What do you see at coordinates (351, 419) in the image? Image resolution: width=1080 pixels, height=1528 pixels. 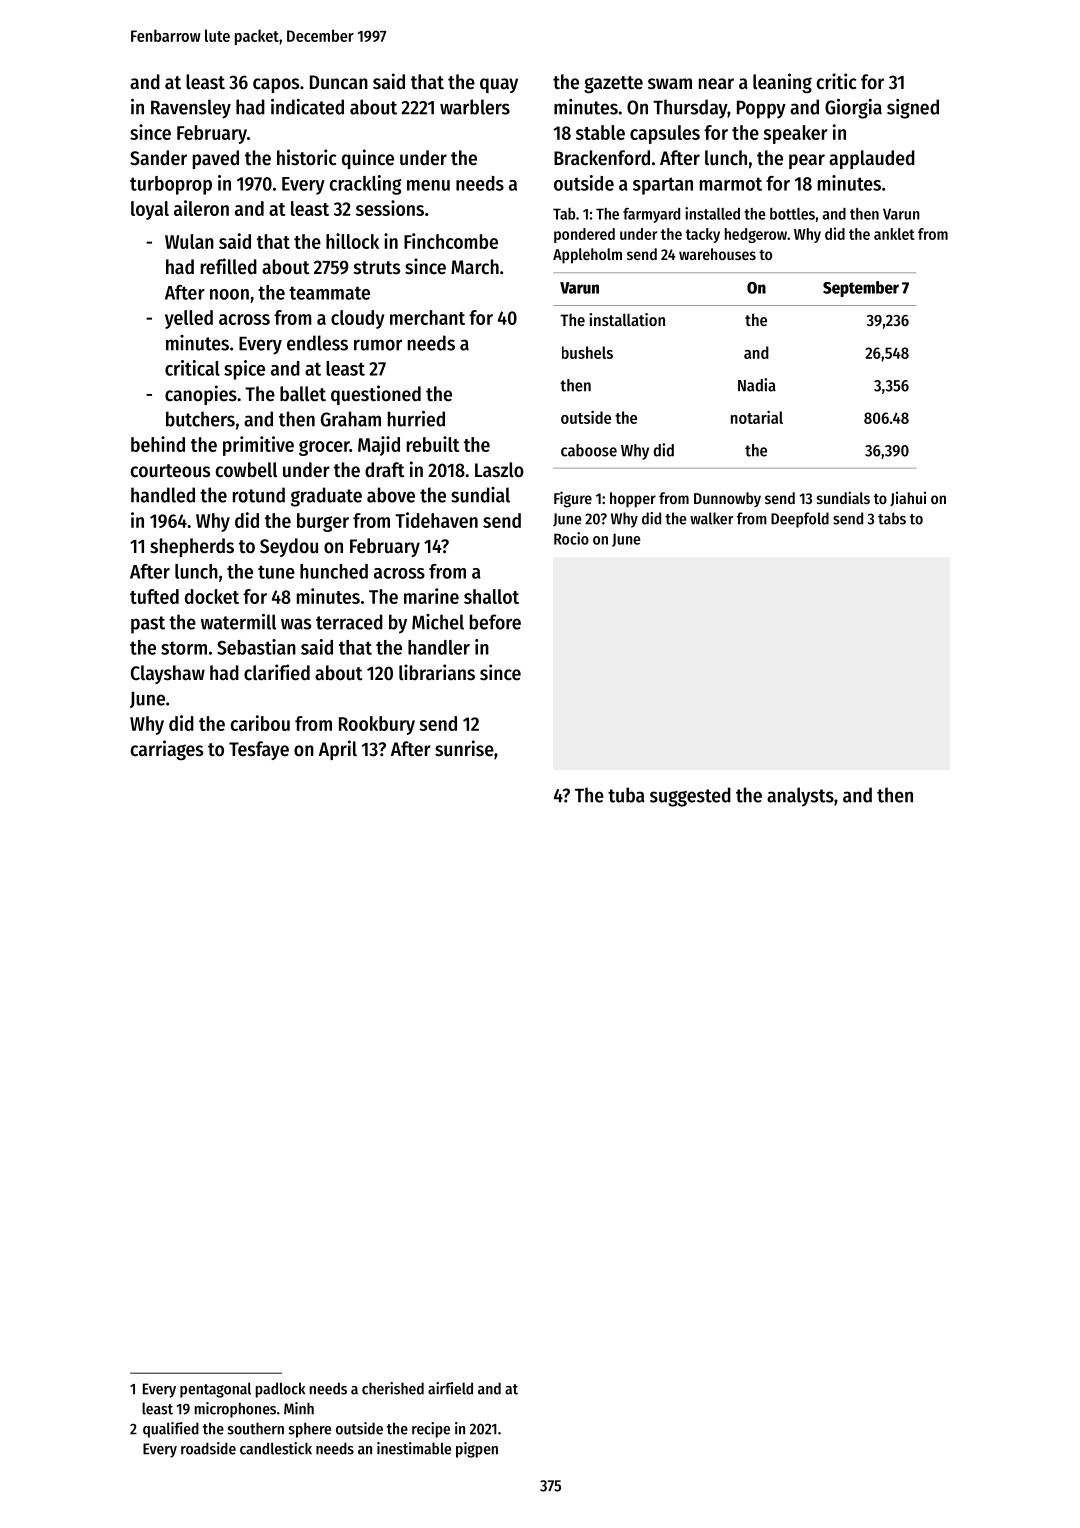 I see `Graham` at bounding box center [351, 419].
